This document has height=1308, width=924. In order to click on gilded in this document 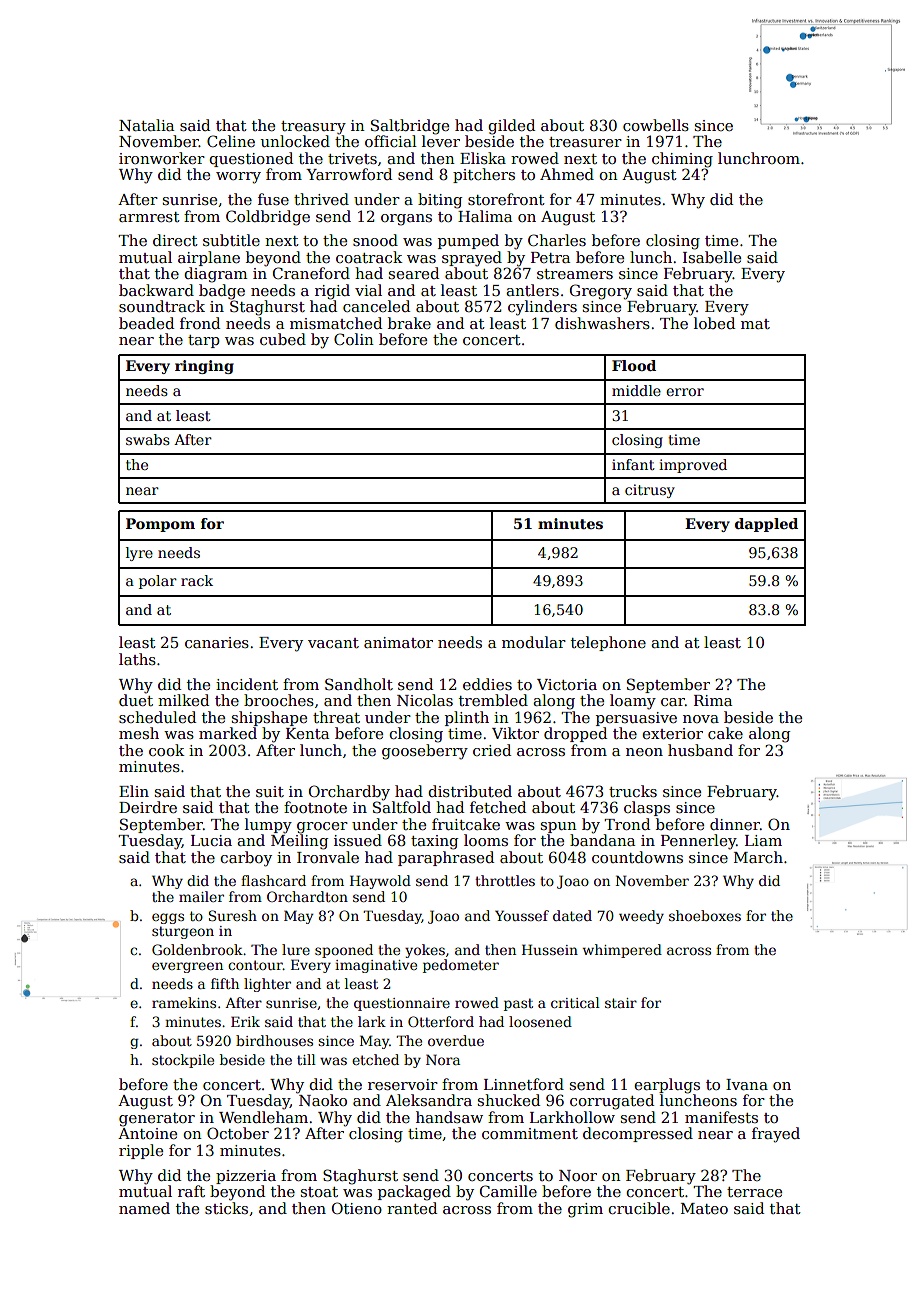, I will do `click(511, 127)`.
